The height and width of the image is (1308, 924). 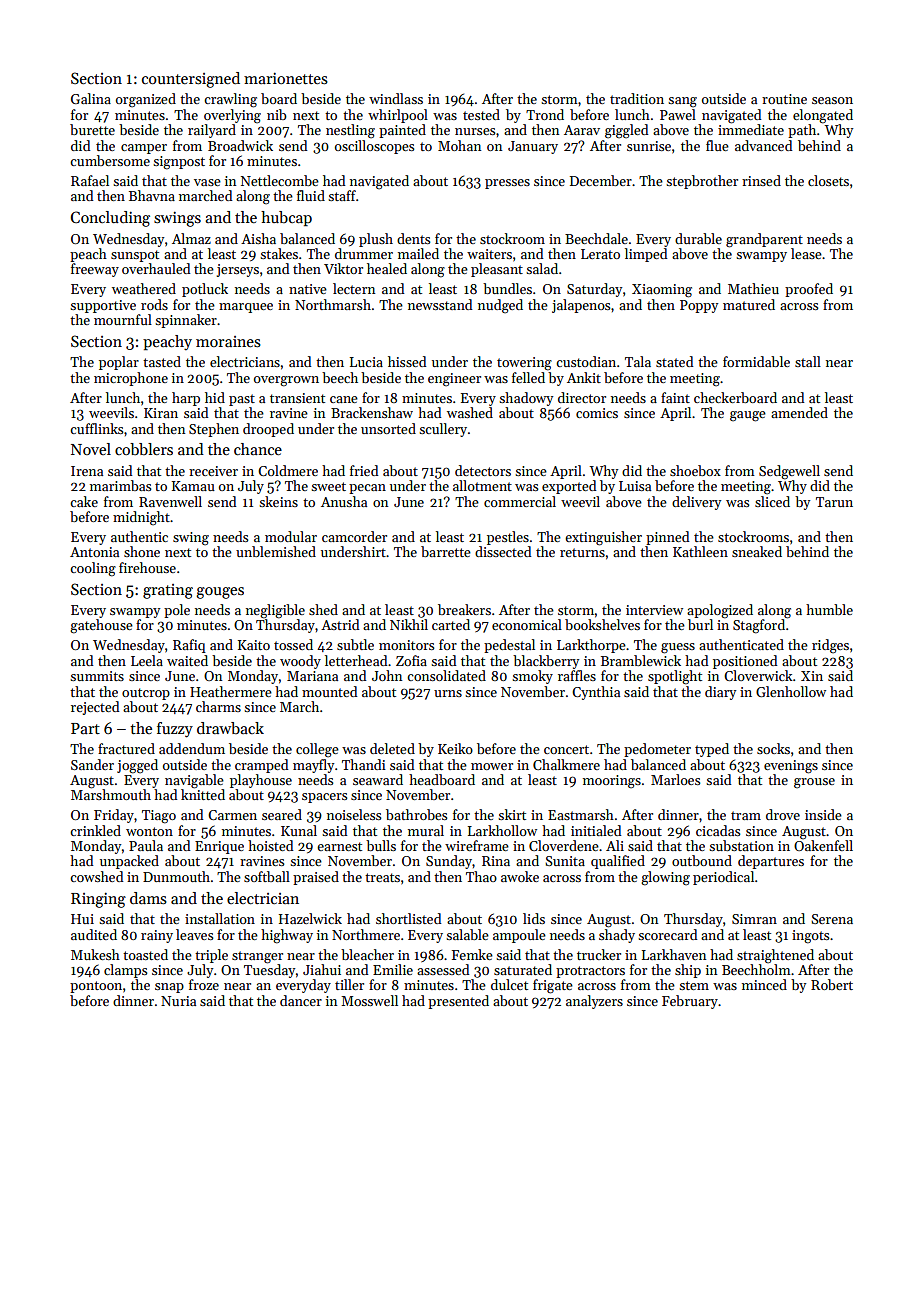 What do you see at coordinates (141, 518) in the image?
I see `midnight` at bounding box center [141, 518].
